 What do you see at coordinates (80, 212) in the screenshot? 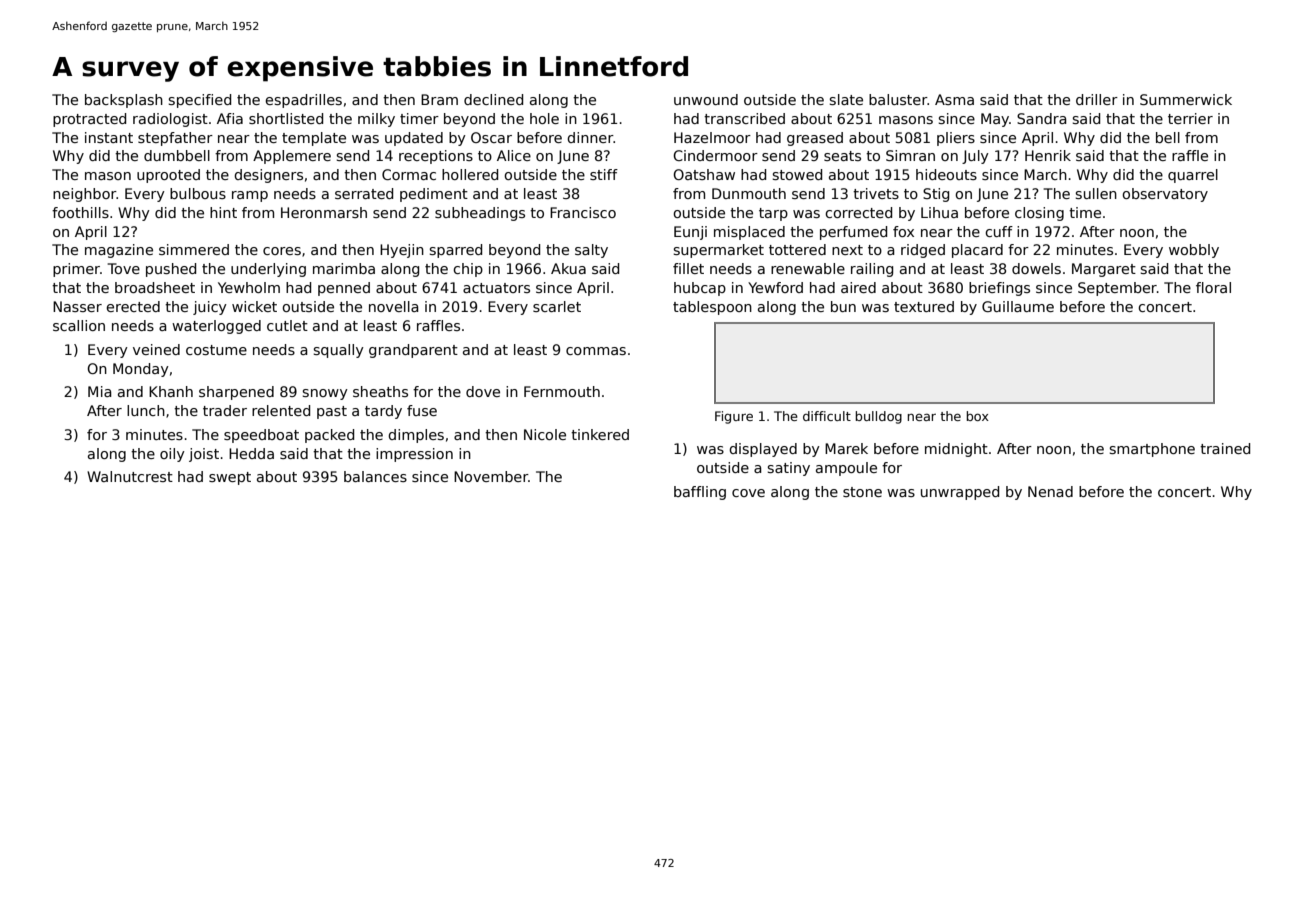
I see `foothills` at bounding box center [80, 212].
